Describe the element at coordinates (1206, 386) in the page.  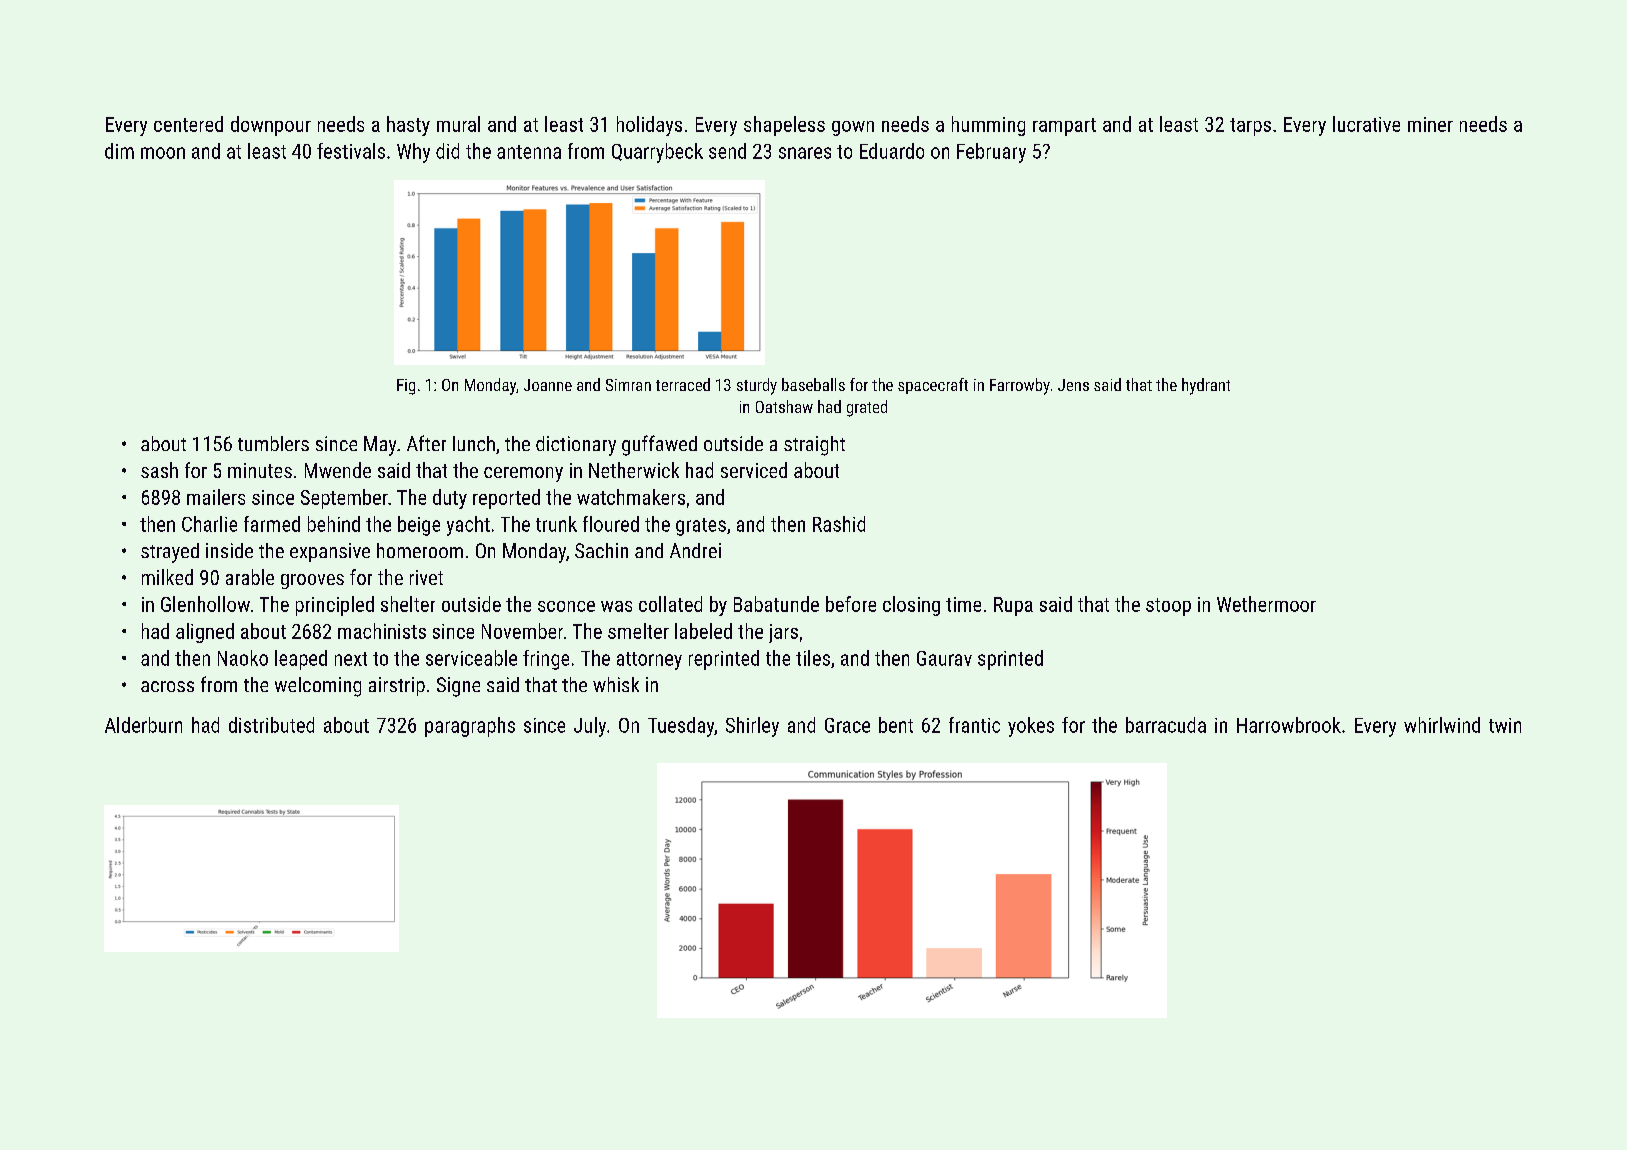
I see `hydrant` at that location.
